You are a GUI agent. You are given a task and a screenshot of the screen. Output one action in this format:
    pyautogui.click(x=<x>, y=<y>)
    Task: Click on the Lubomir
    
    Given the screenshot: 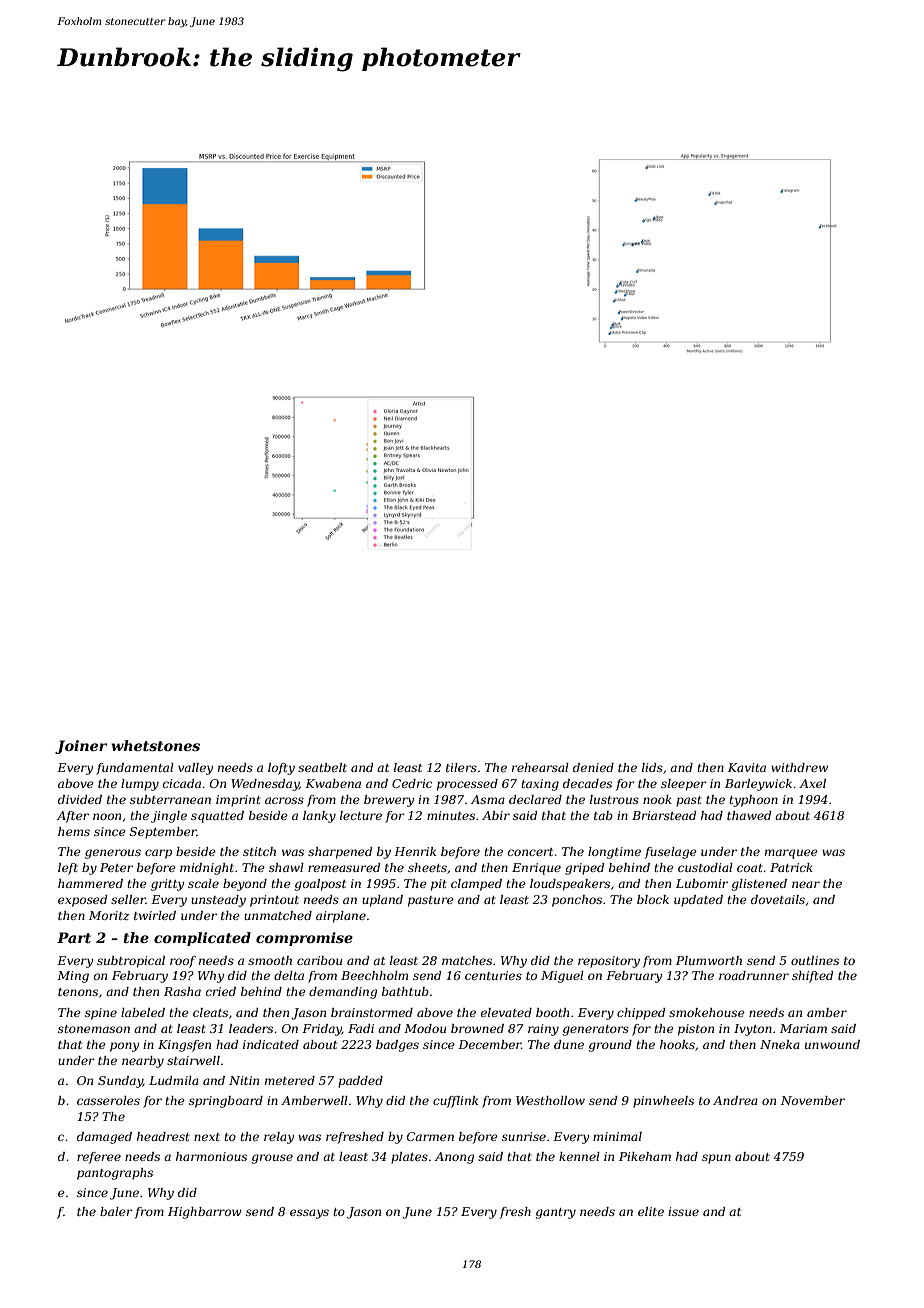 What is the action you would take?
    pyautogui.click(x=702, y=883)
